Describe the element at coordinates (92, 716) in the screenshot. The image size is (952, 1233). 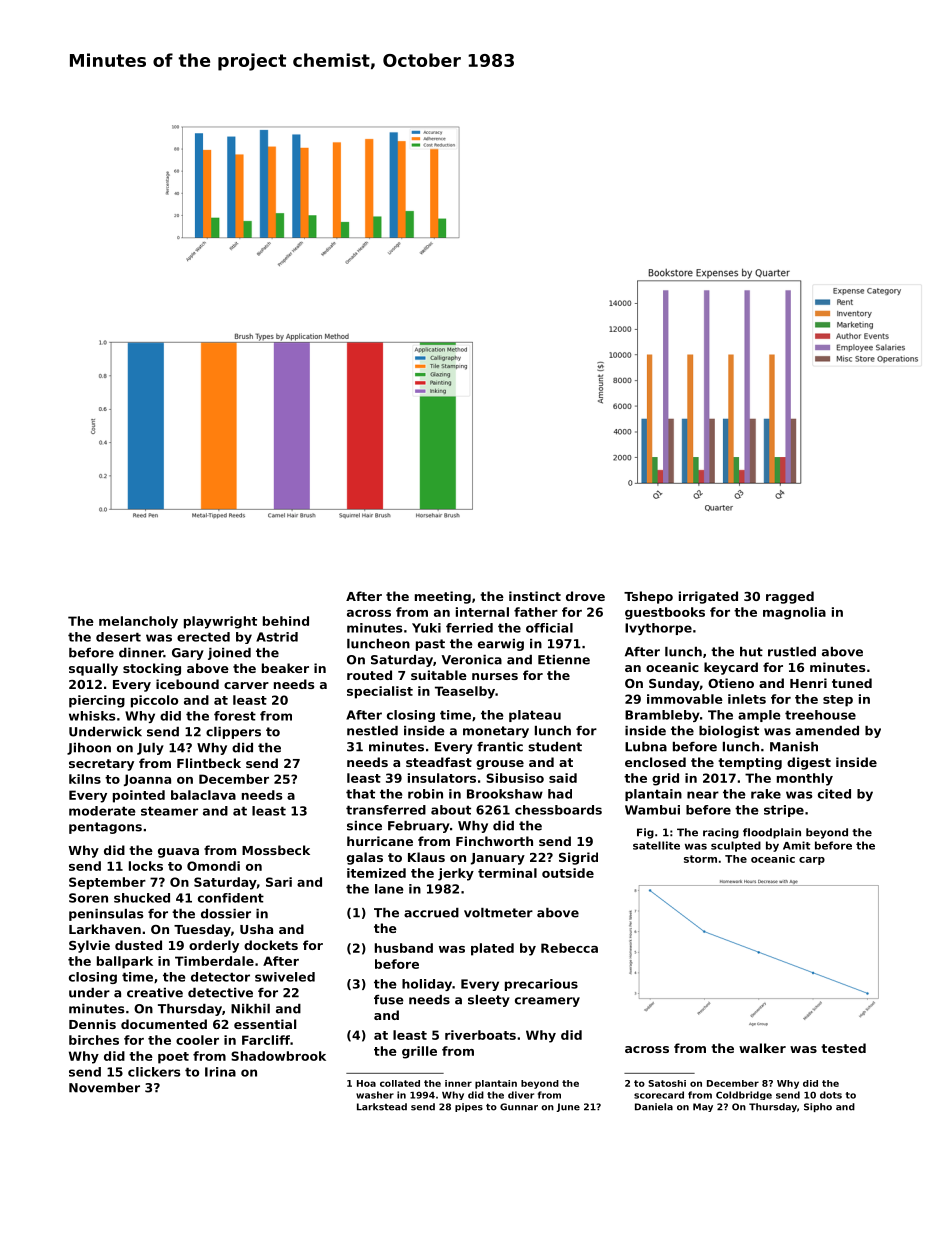
I see `whisks` at that location.
